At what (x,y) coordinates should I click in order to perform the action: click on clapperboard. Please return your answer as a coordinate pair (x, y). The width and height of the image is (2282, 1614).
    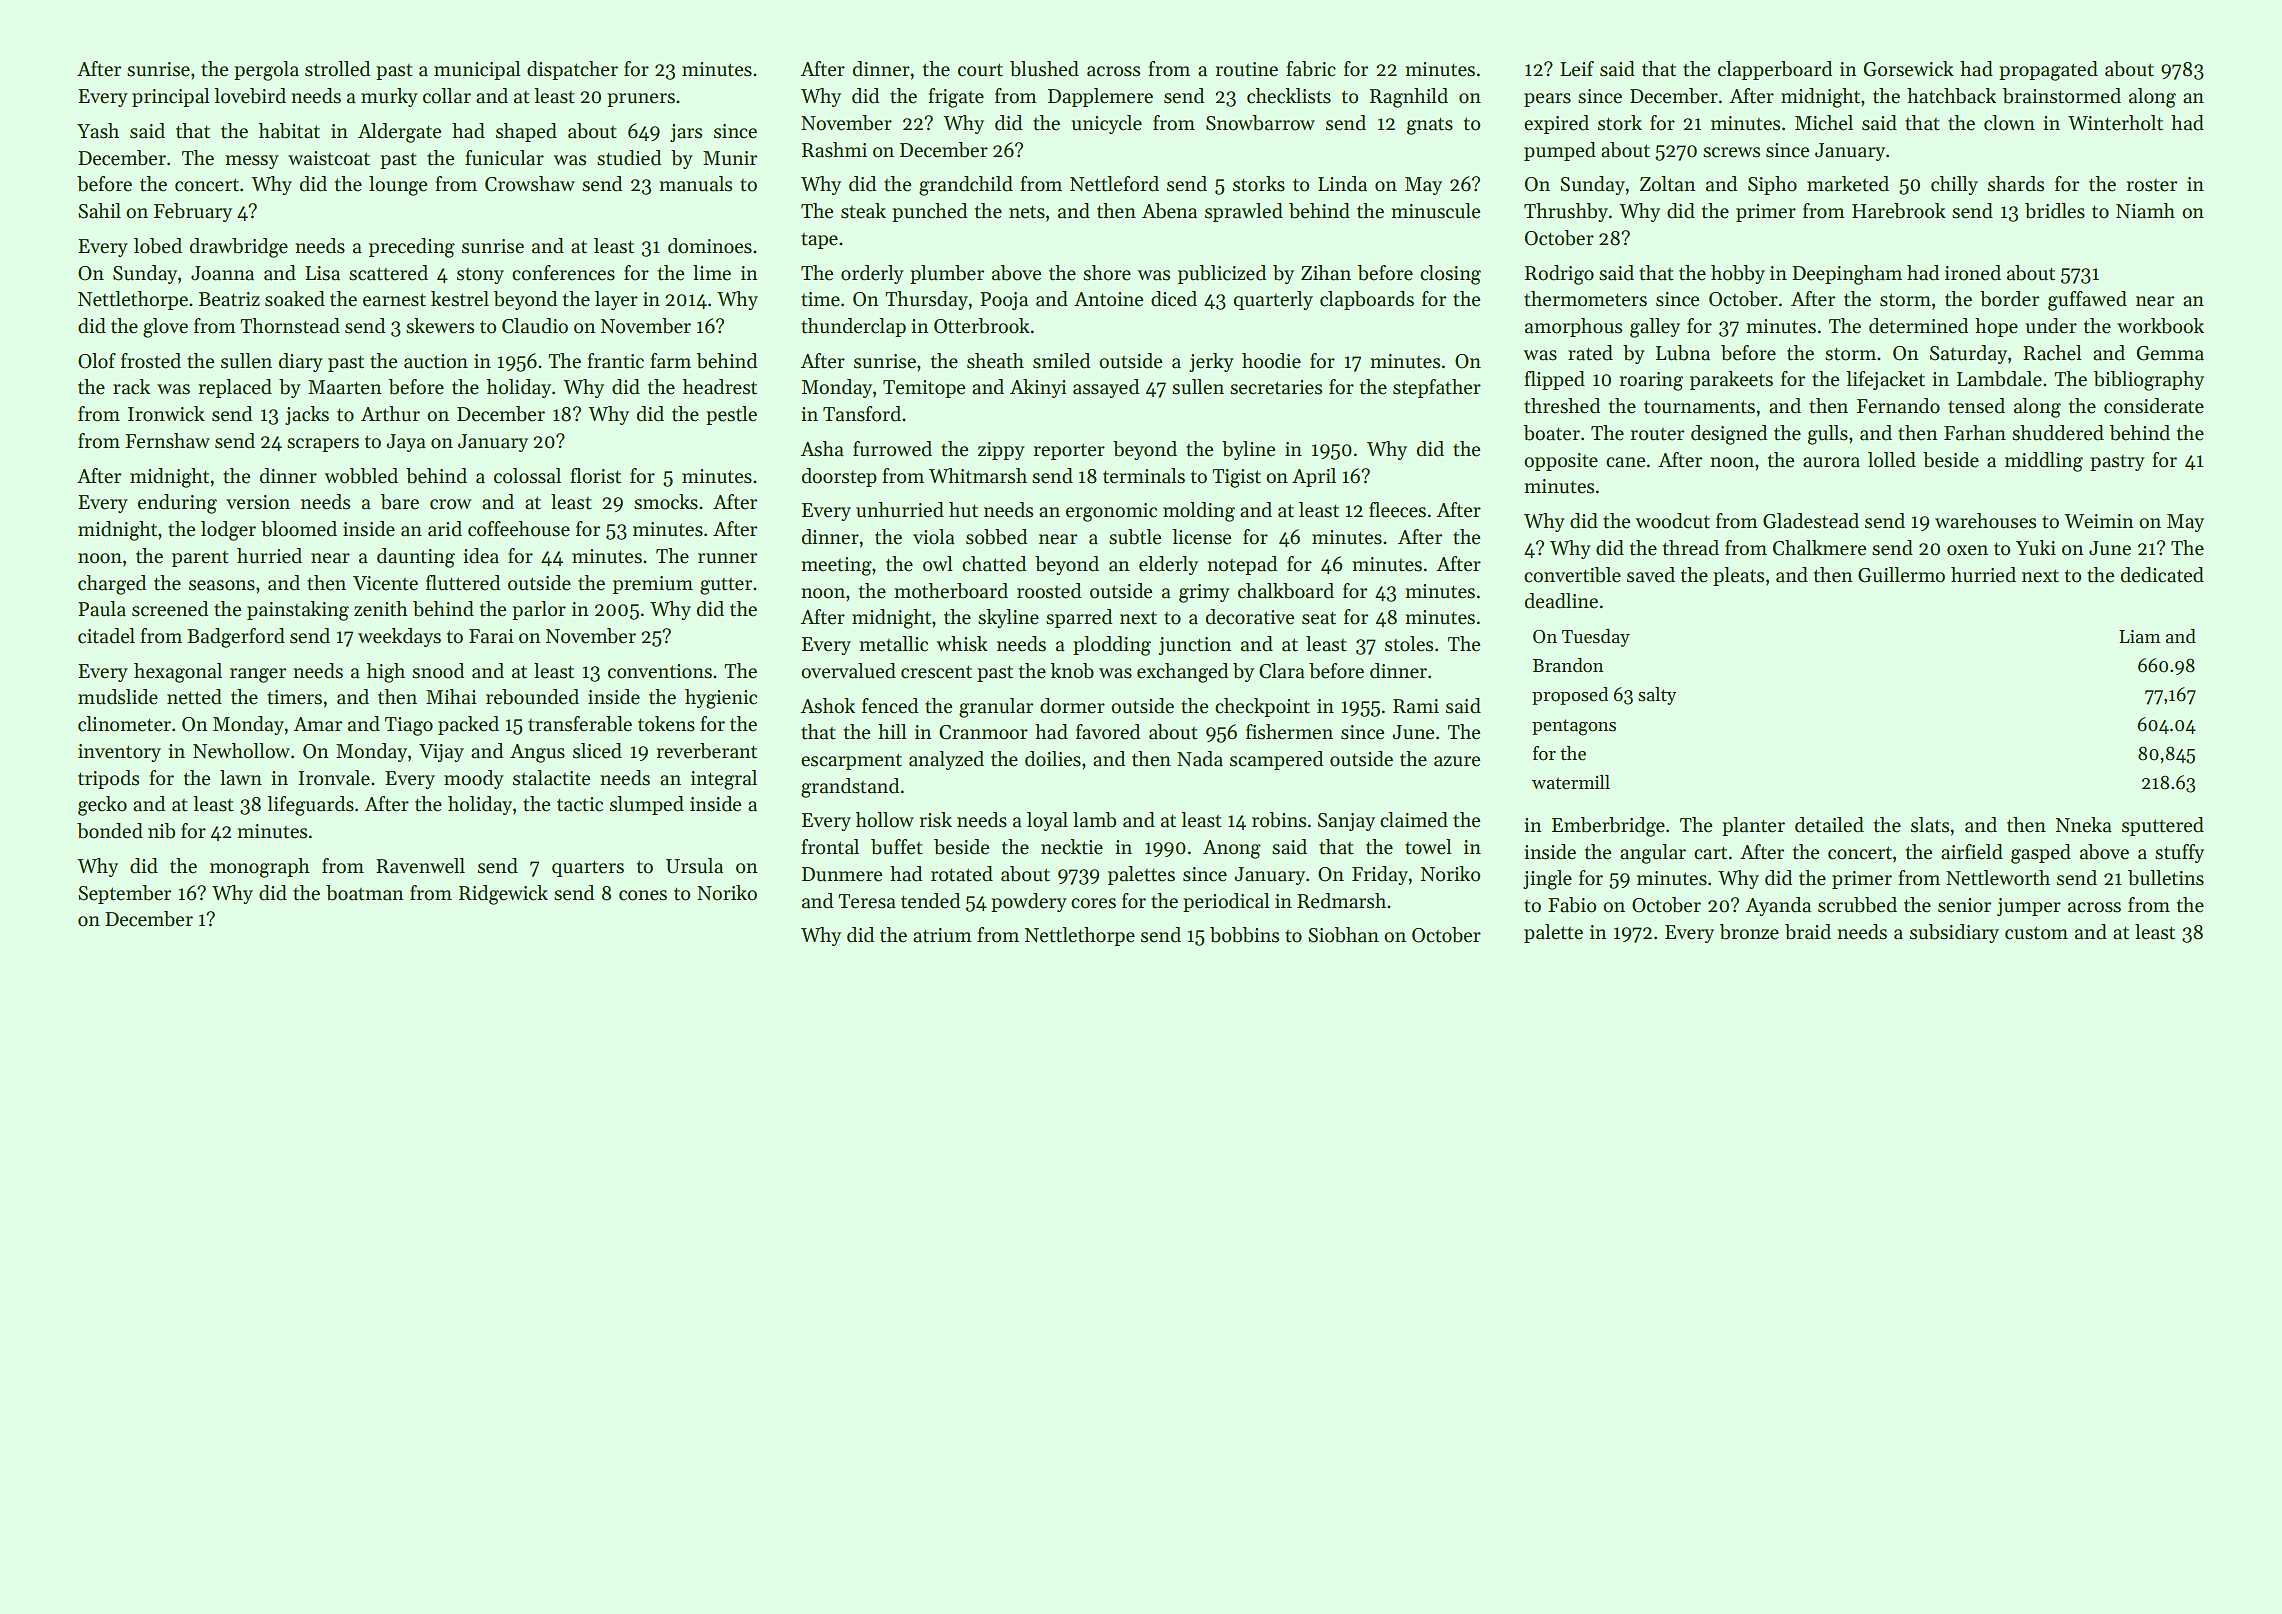
    Looking at the image, I should click on (1775, 70).
